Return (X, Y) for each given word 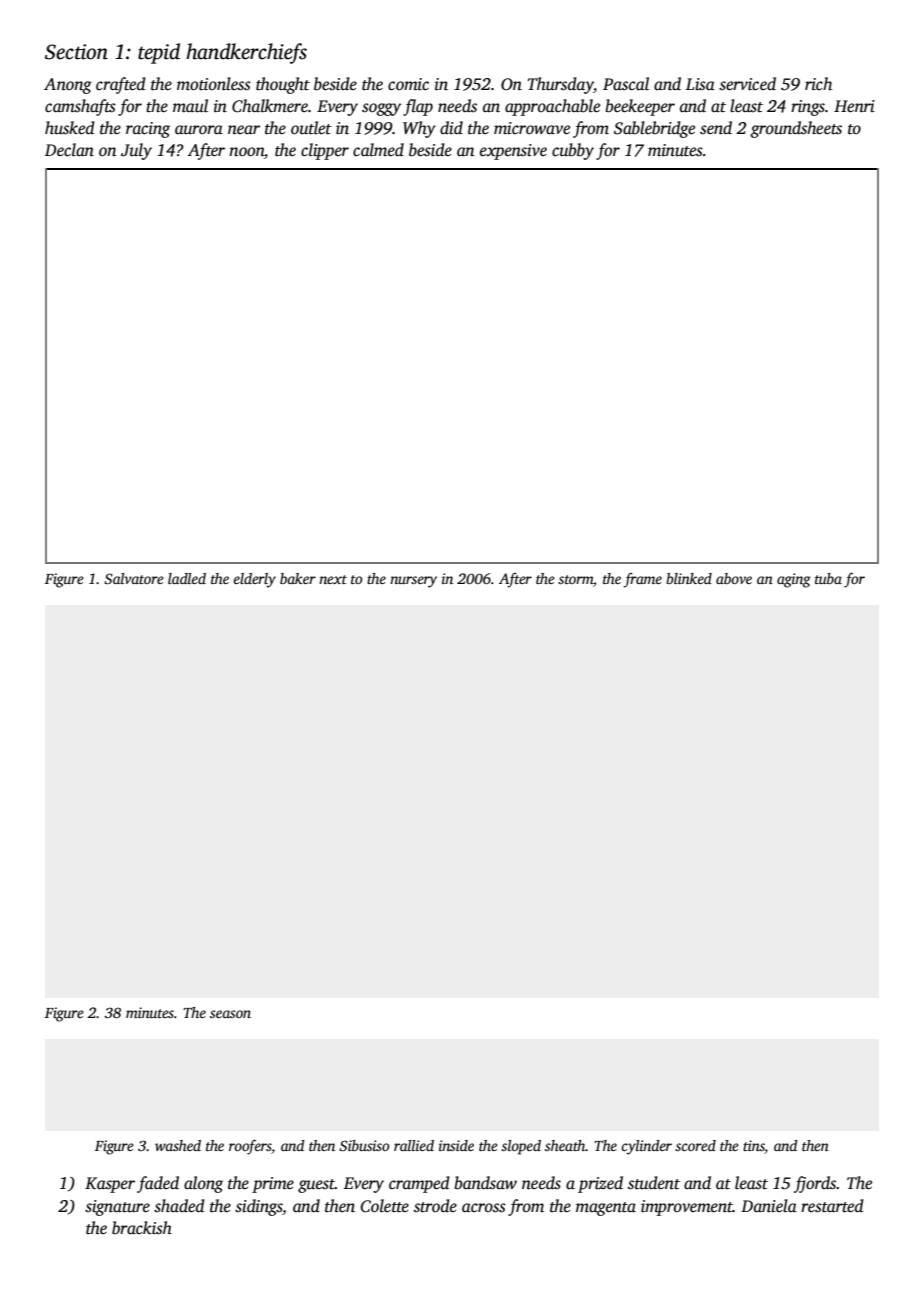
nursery (413, 582)
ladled (187, 578)
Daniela (769, 1205)
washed (178, 1145)
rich (818, 83)
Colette (384, 1206)
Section (76, 52)
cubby (573, 151)
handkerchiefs (246, 53)
